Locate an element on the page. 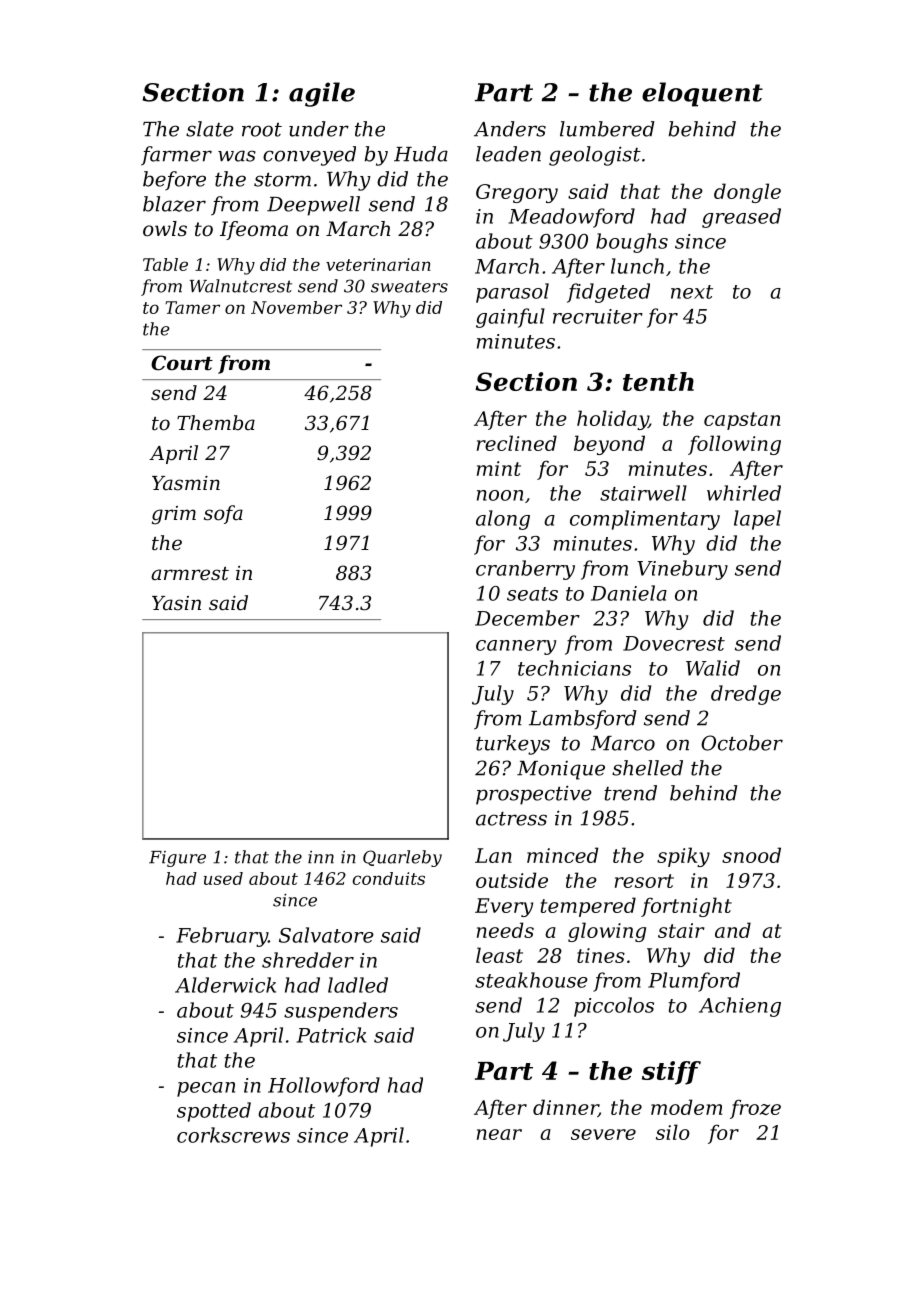 This document has height=1311, width=924. armrest is located at coordinates (190, 574).
